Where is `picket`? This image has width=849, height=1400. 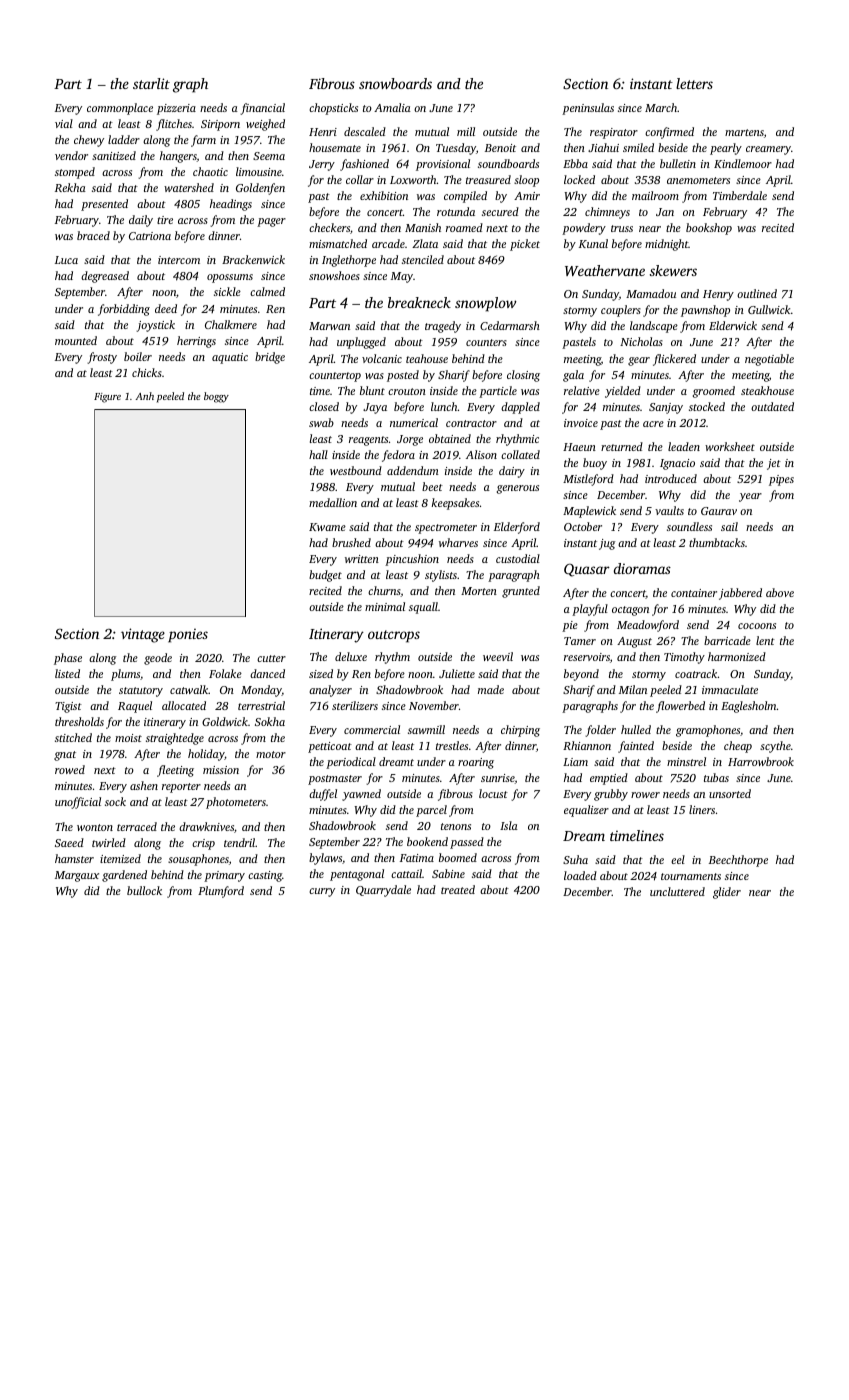
picket is located at coordinates (525, 245).
